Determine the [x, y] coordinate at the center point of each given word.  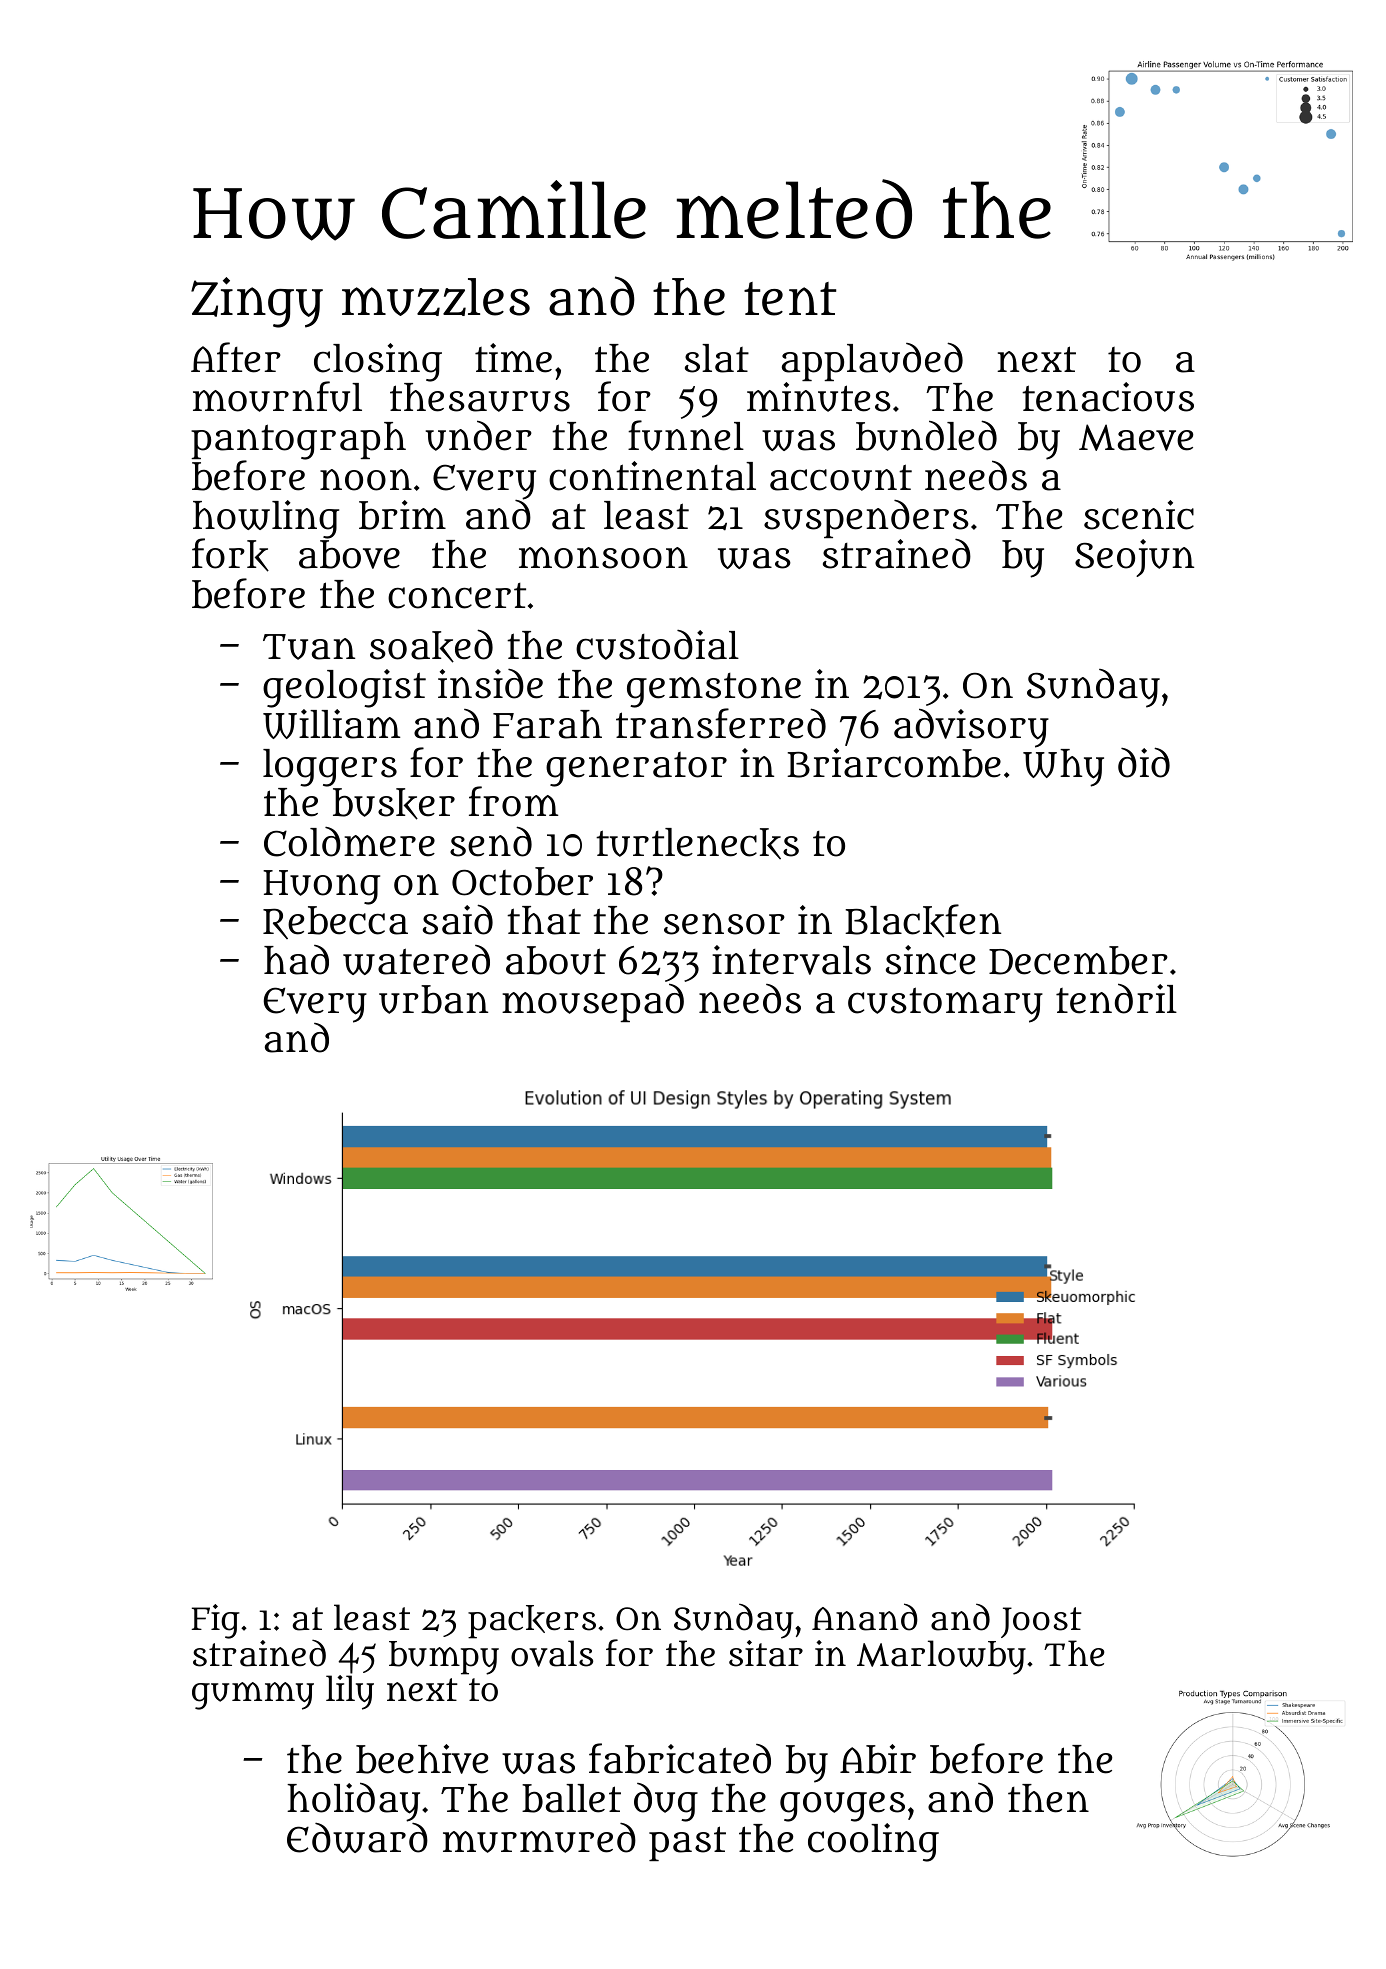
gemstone [714, 690]
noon [366, 480]
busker [394, 804]
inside [490, 684]
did [1144, 762]
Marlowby [941, 1657]
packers [532, 1622]
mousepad [593, 1002]
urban [433, 999]
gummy [253, 1696]
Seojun [1134, 558]
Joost [1041, 1622]
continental [652, 476]
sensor [724, 924]
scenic [1139, 515]
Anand [865, 1617]
